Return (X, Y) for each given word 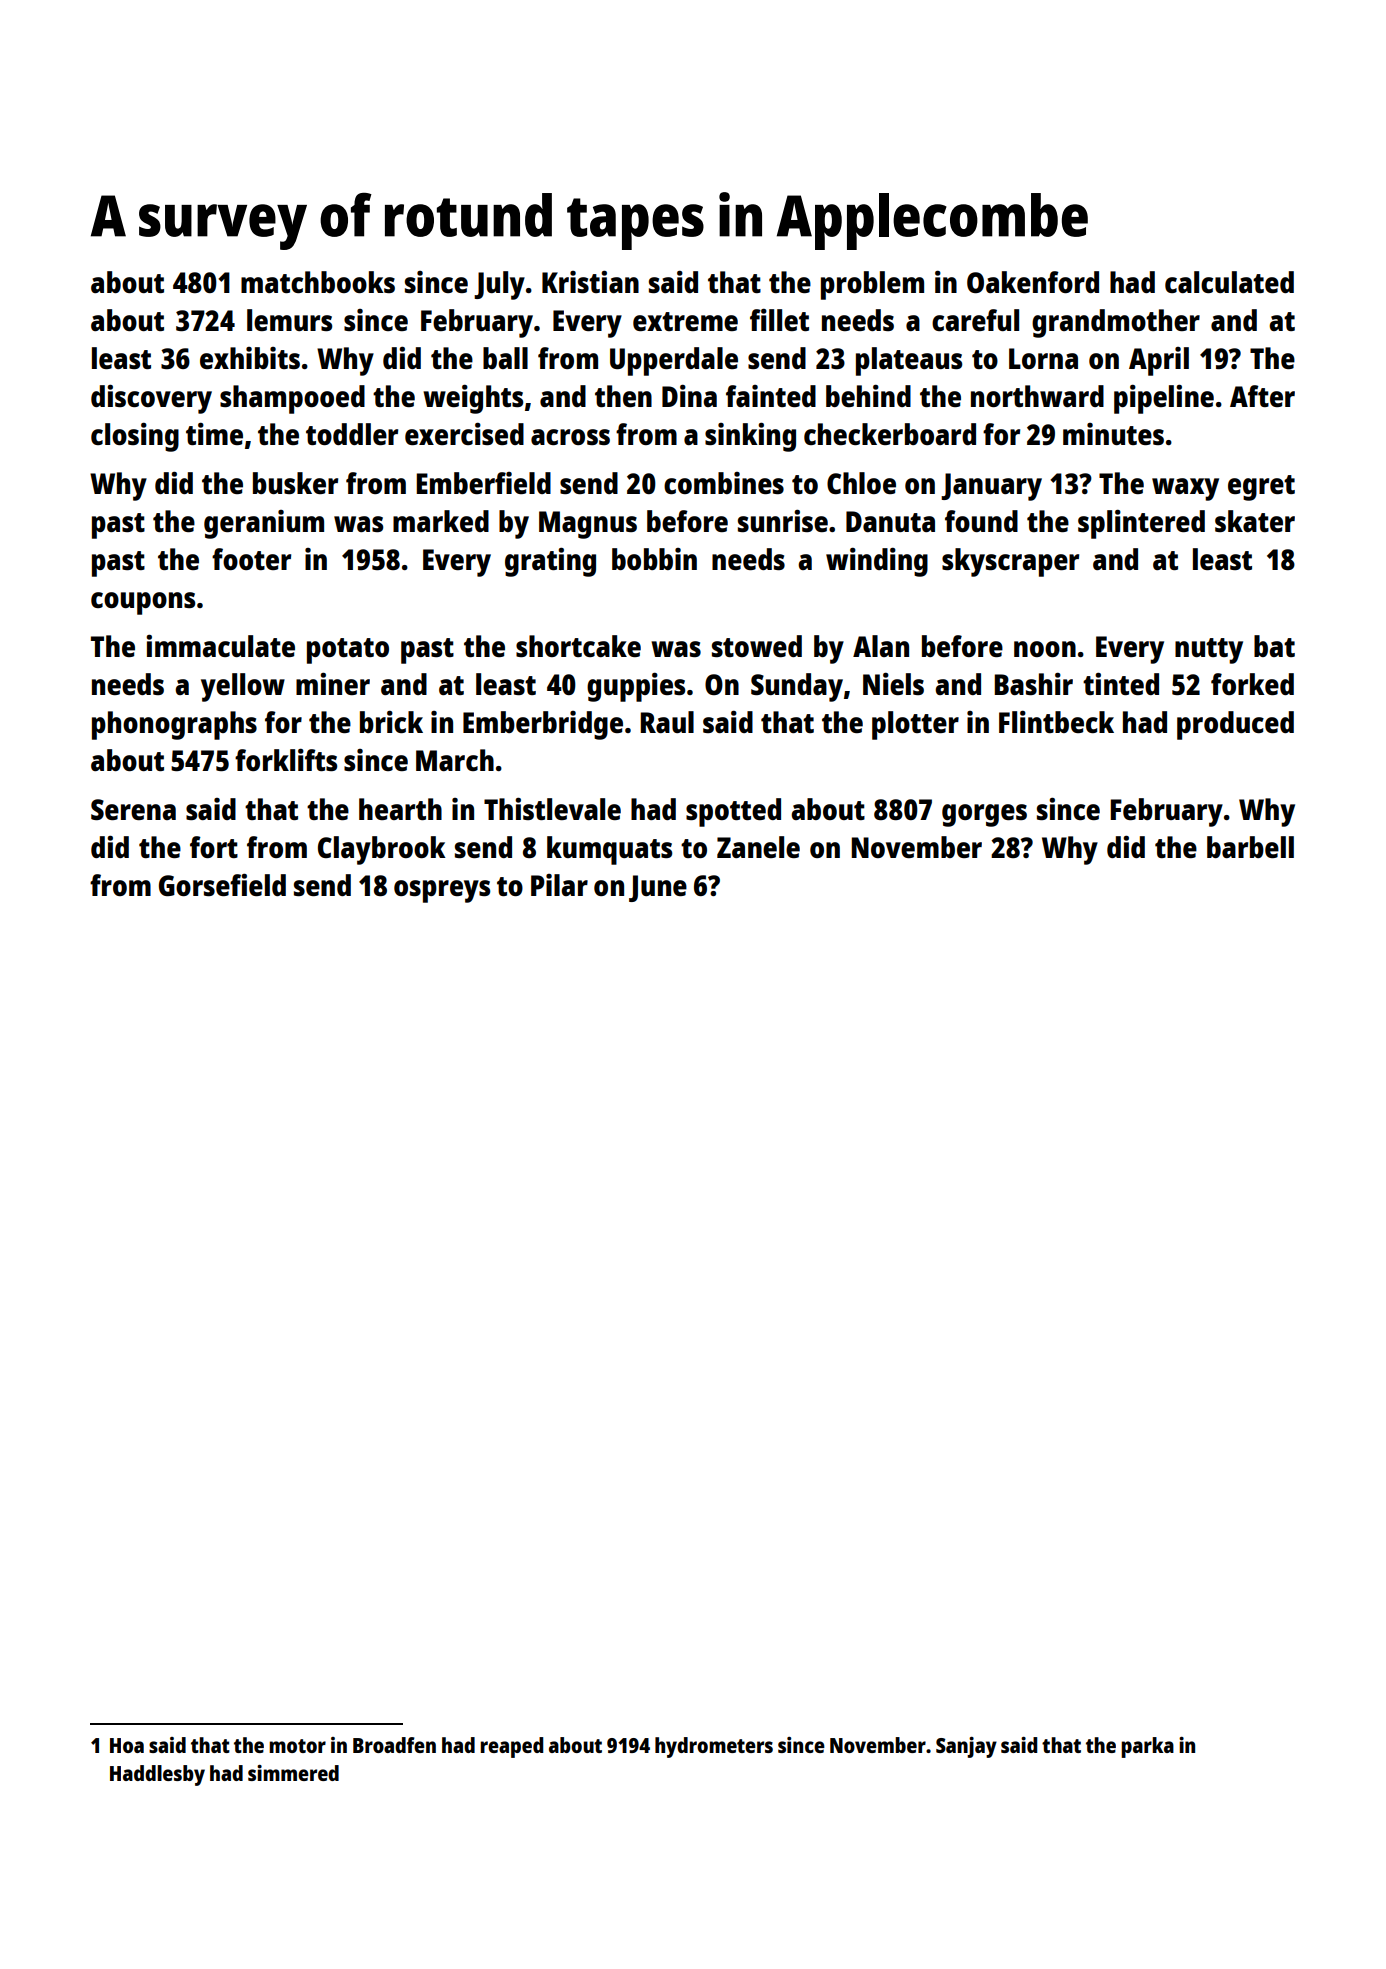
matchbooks (318, 282)
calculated (1229, 282)
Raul (667, 722)
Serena (133, 809)
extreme (685, 321)
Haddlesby (157, 1775)
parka (1147, 1747)
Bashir (1033, 684)
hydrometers (714, 1747)
